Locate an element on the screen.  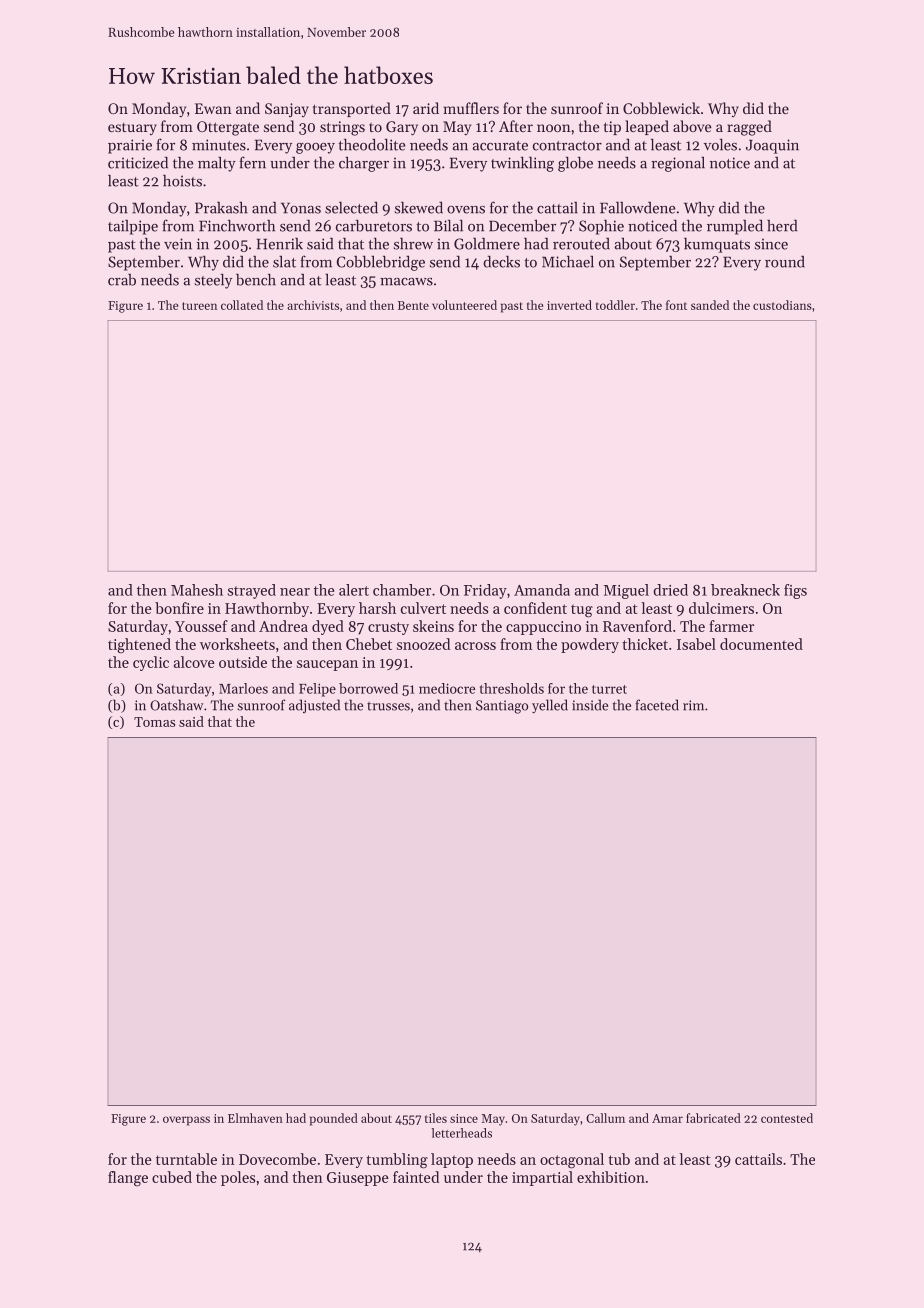
Tomas is located at coordinates (154, 722).
